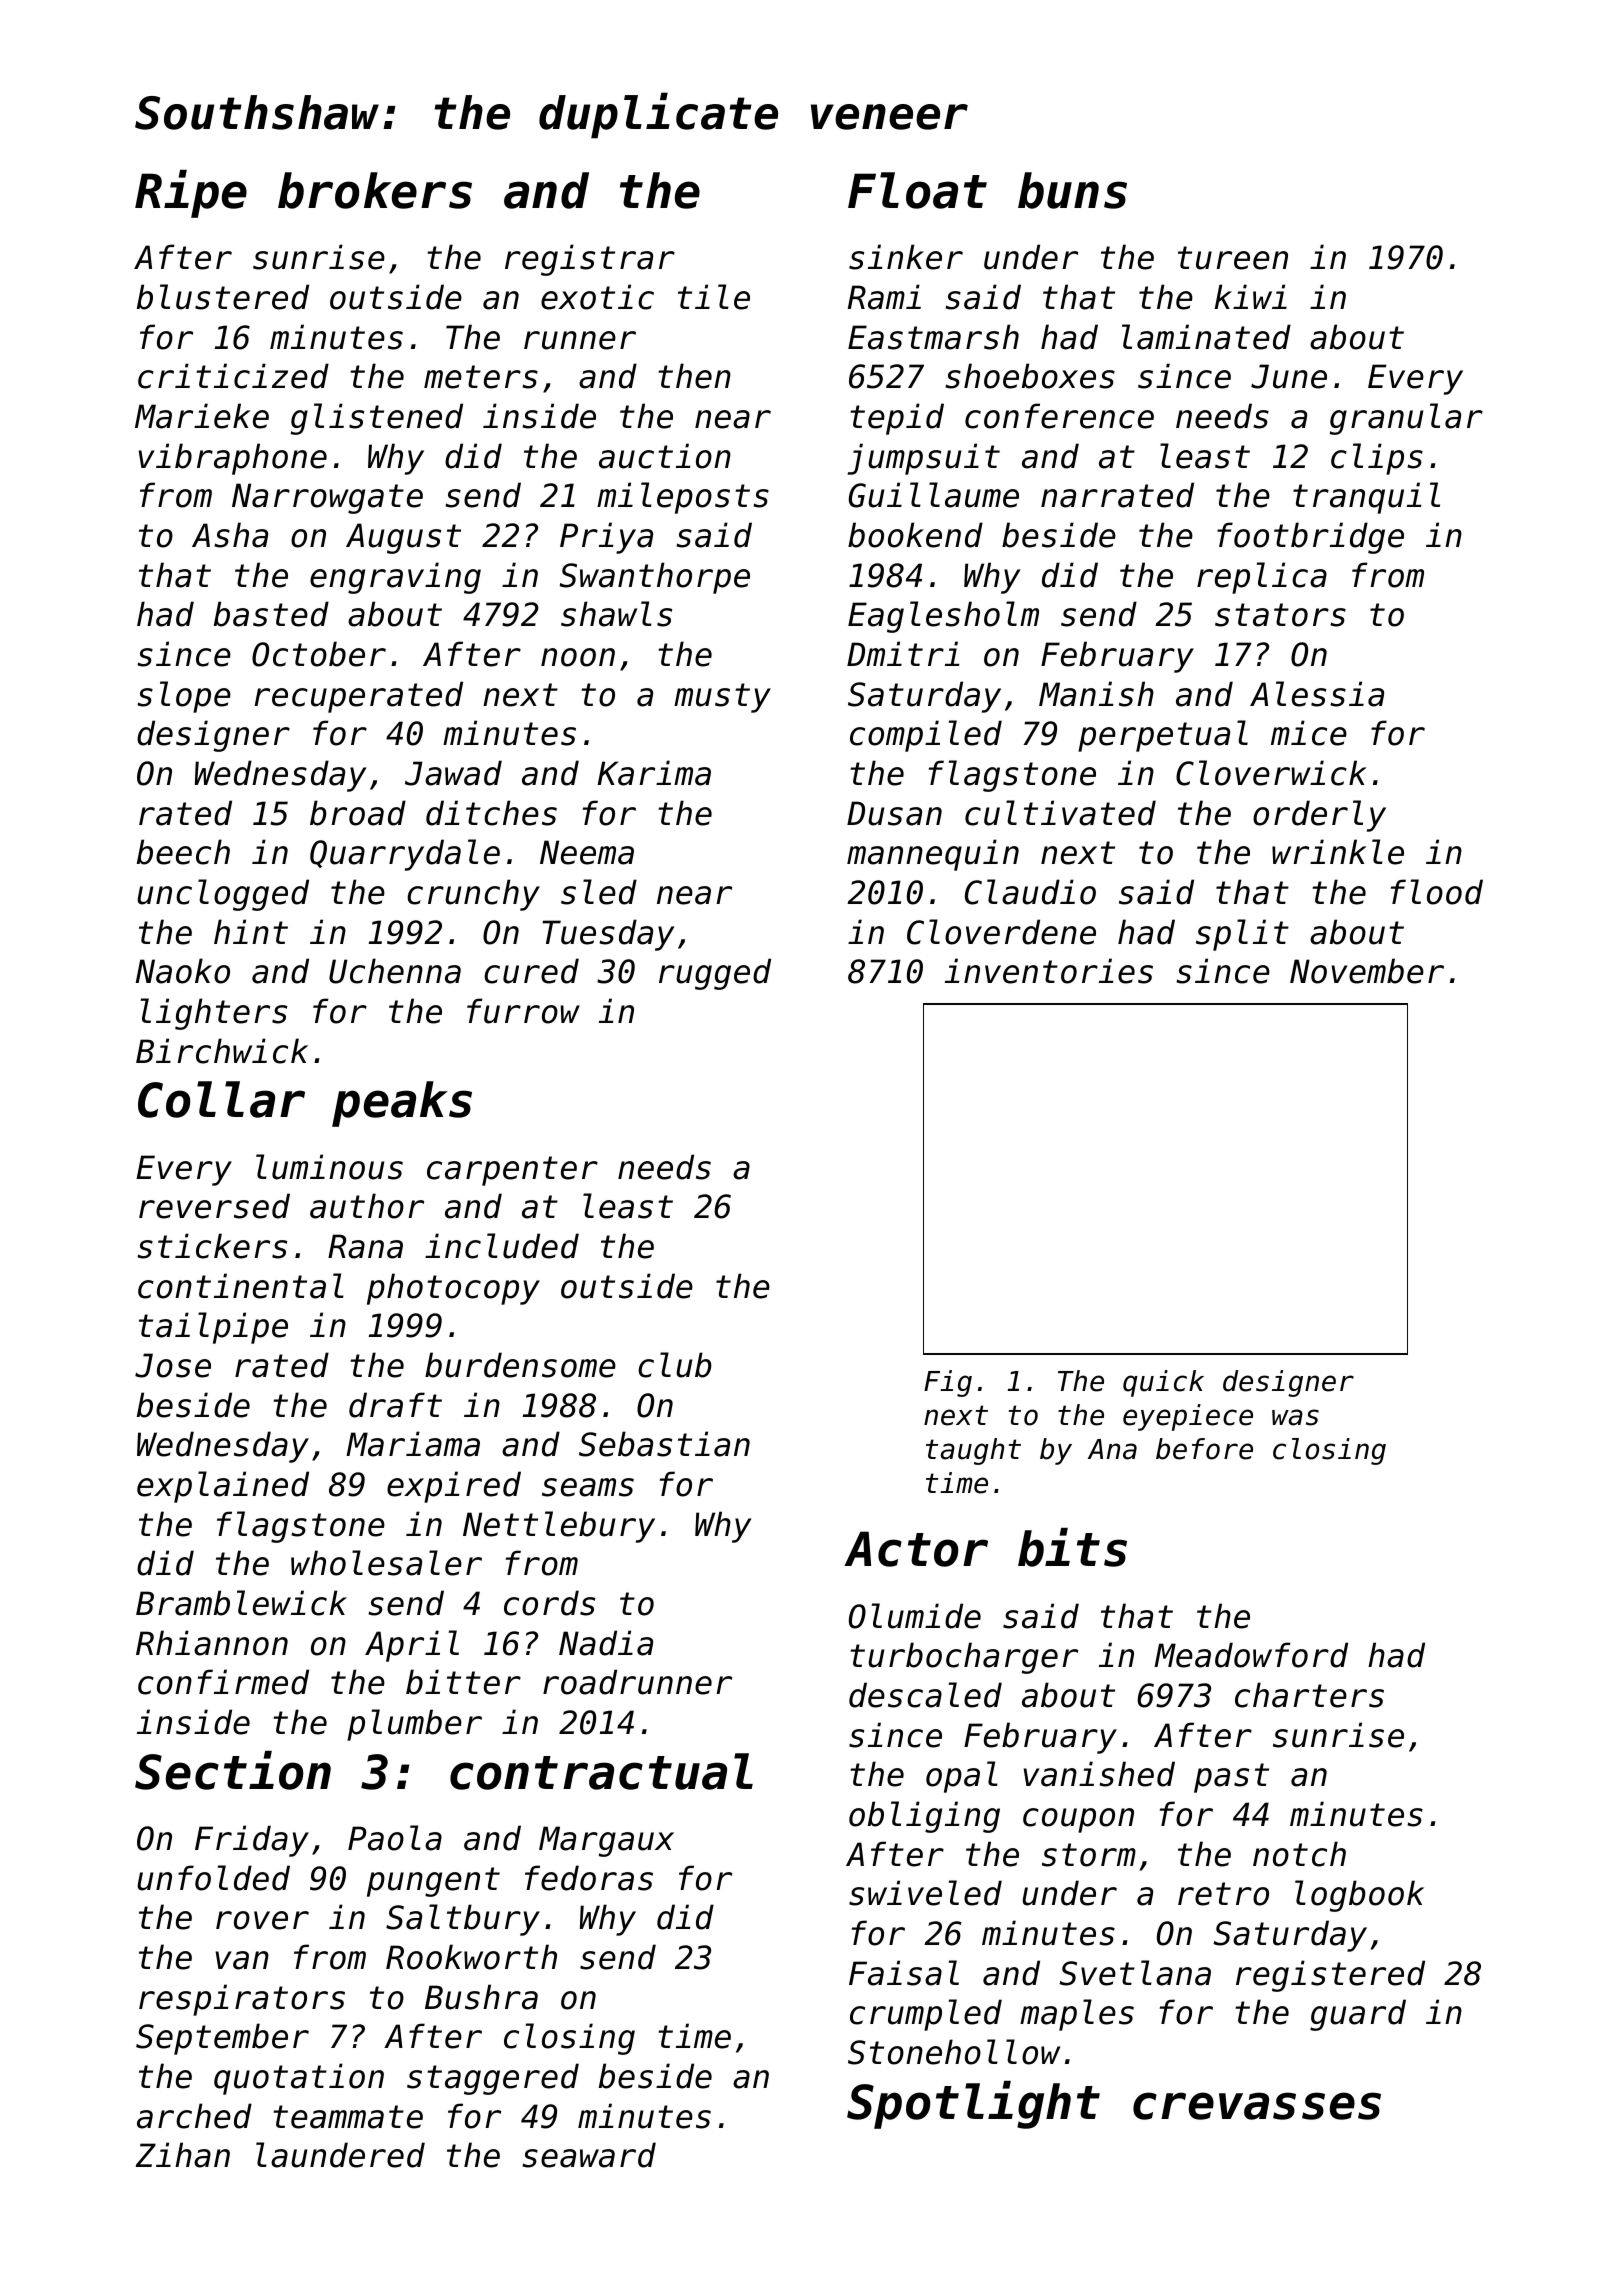  What do you see at coordinates (1257, 2106) in the screenshot?
I see `crevasses` at bounding box center [1257, 2106].
